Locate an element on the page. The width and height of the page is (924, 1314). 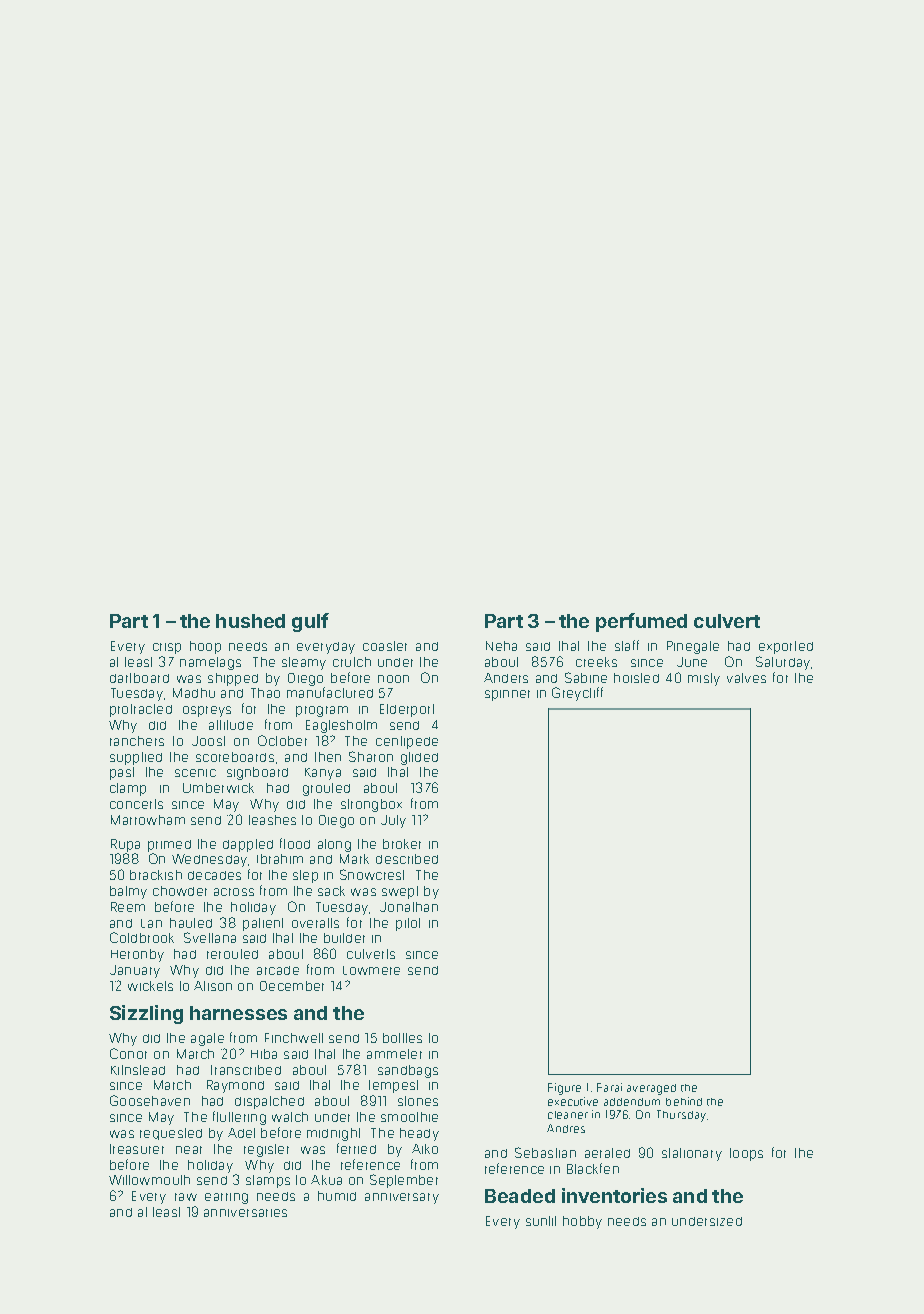
Lowmere is located at coordinates (371, 970).
